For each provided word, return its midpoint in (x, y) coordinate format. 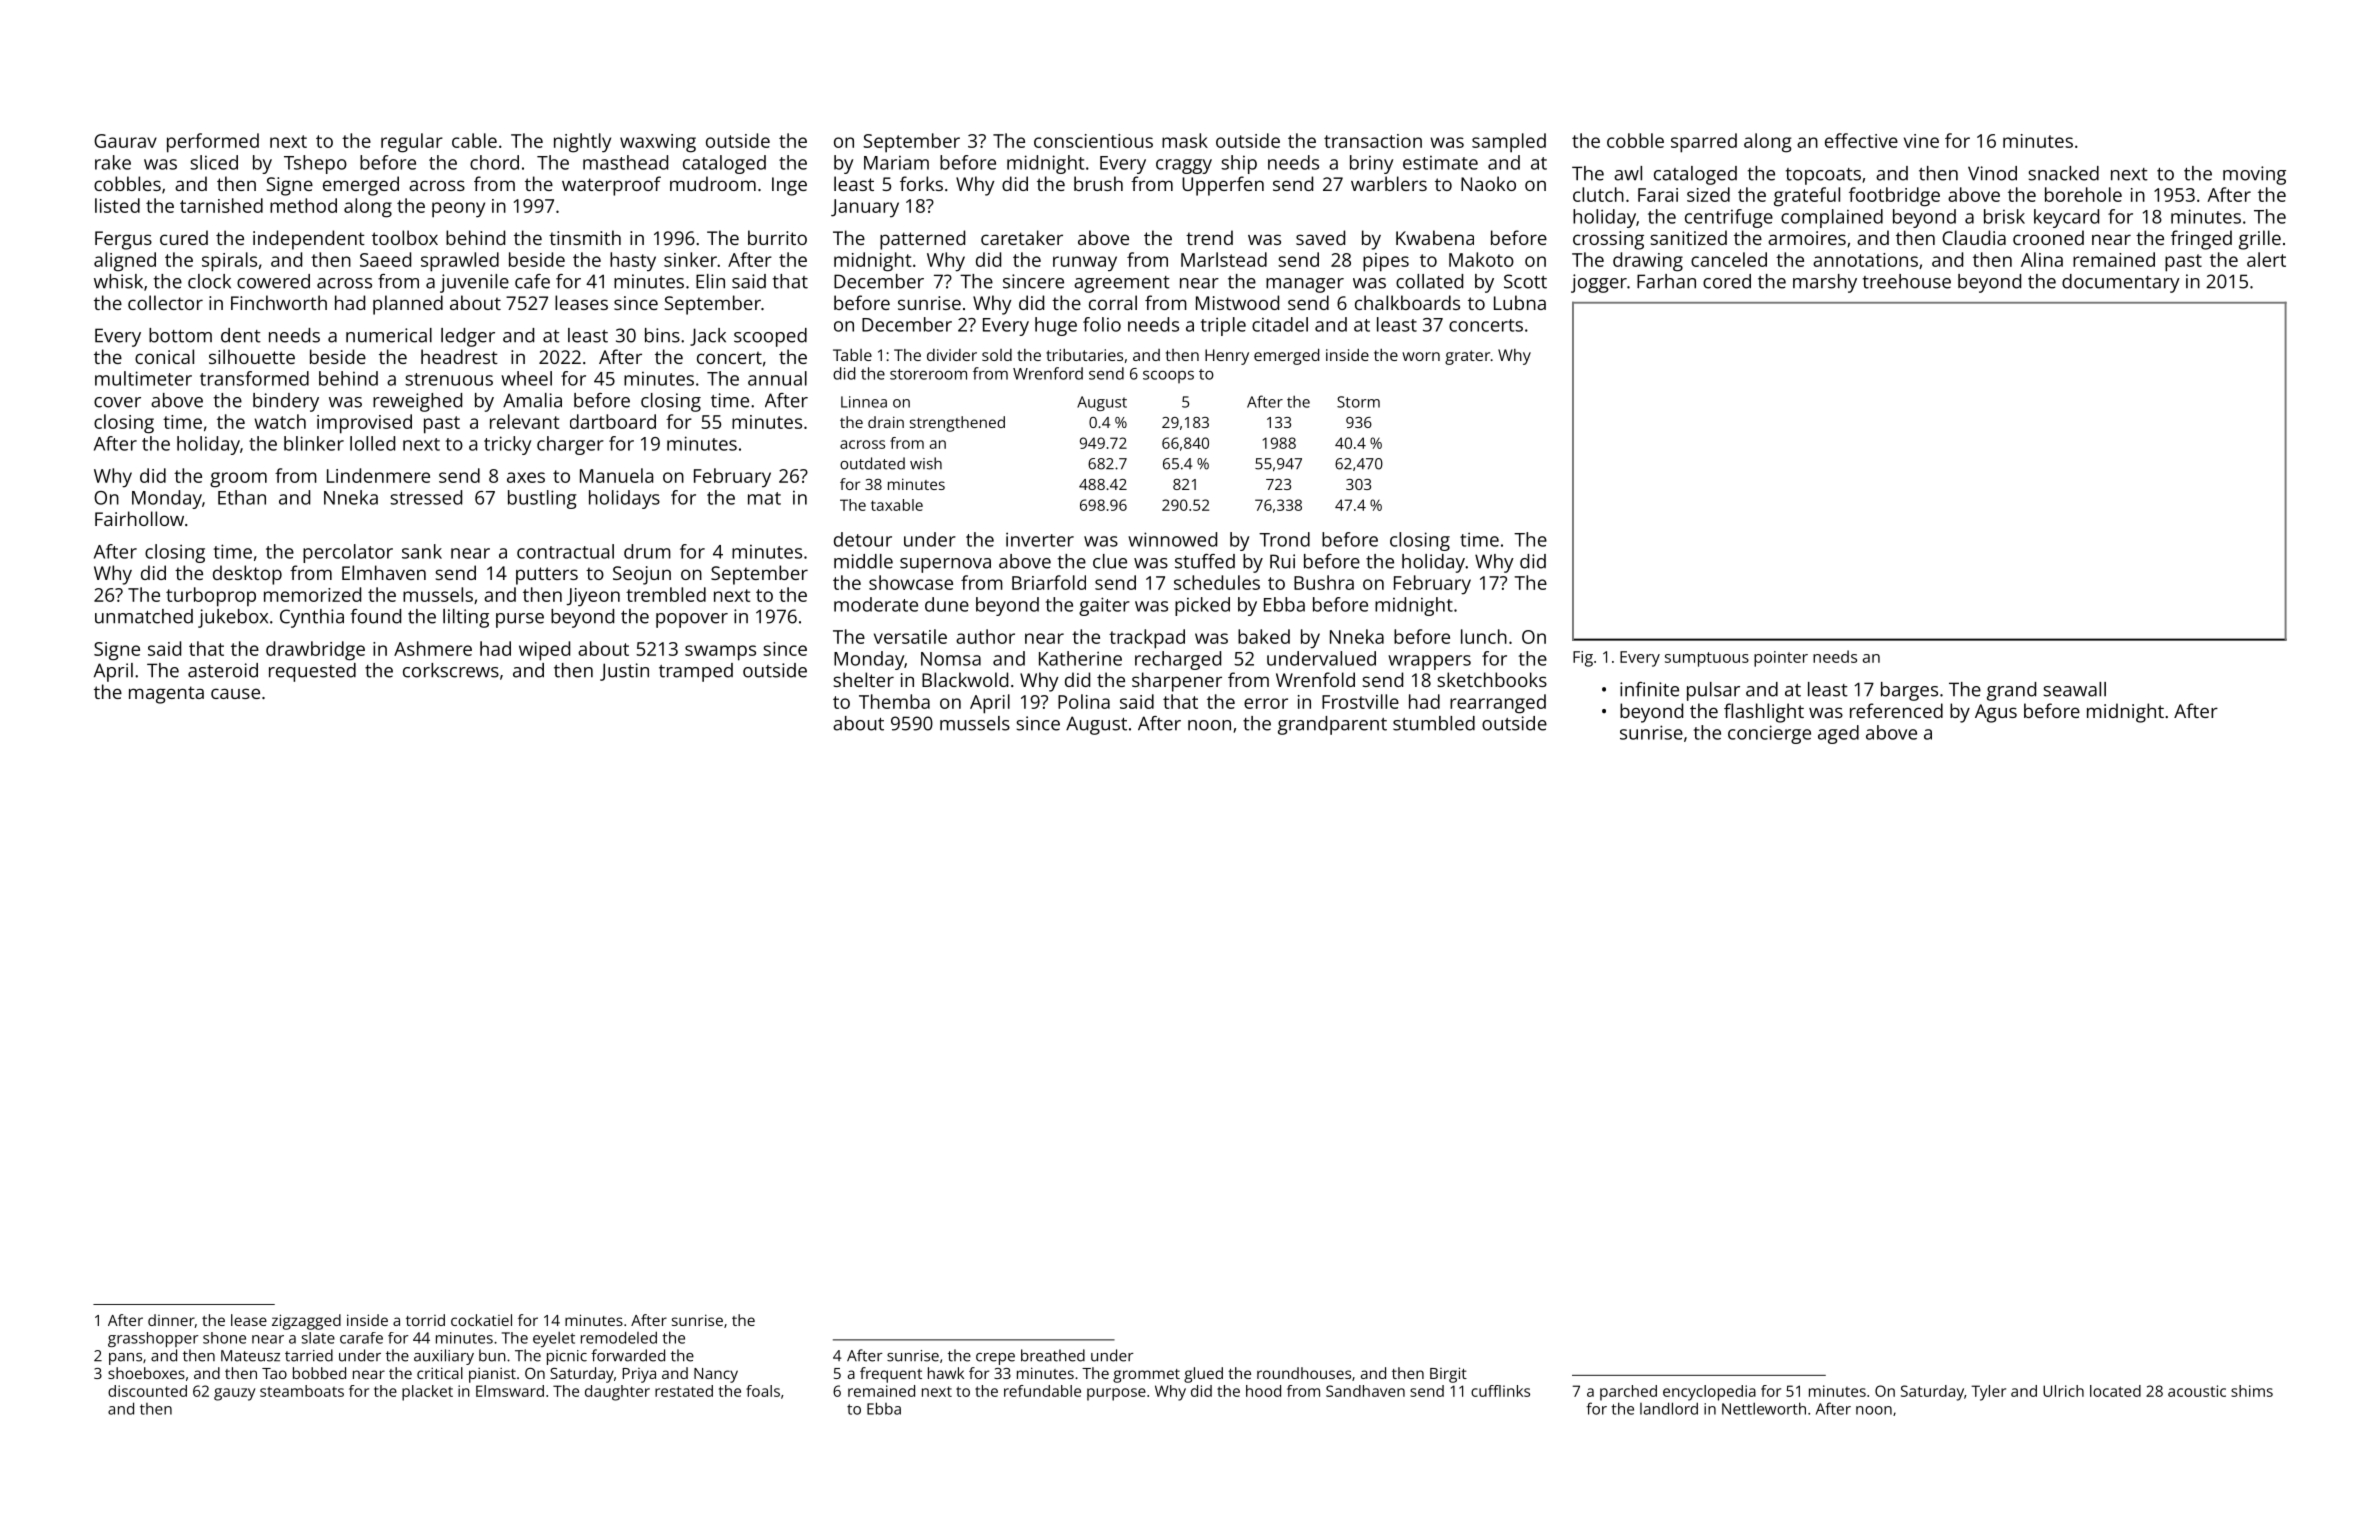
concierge (1769, 734)
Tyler (1988, 1393)
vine (1921, 141)
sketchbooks (1492, 679)
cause (235, 693)
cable (474, 140)
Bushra (1324, 582)
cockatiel (481, 1320)
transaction (1373, 141)
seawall (2074, 689)
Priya (639, 1375)
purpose (1116, 1394)
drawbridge (315, 651)
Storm (1358, 402)
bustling (542, 499)
